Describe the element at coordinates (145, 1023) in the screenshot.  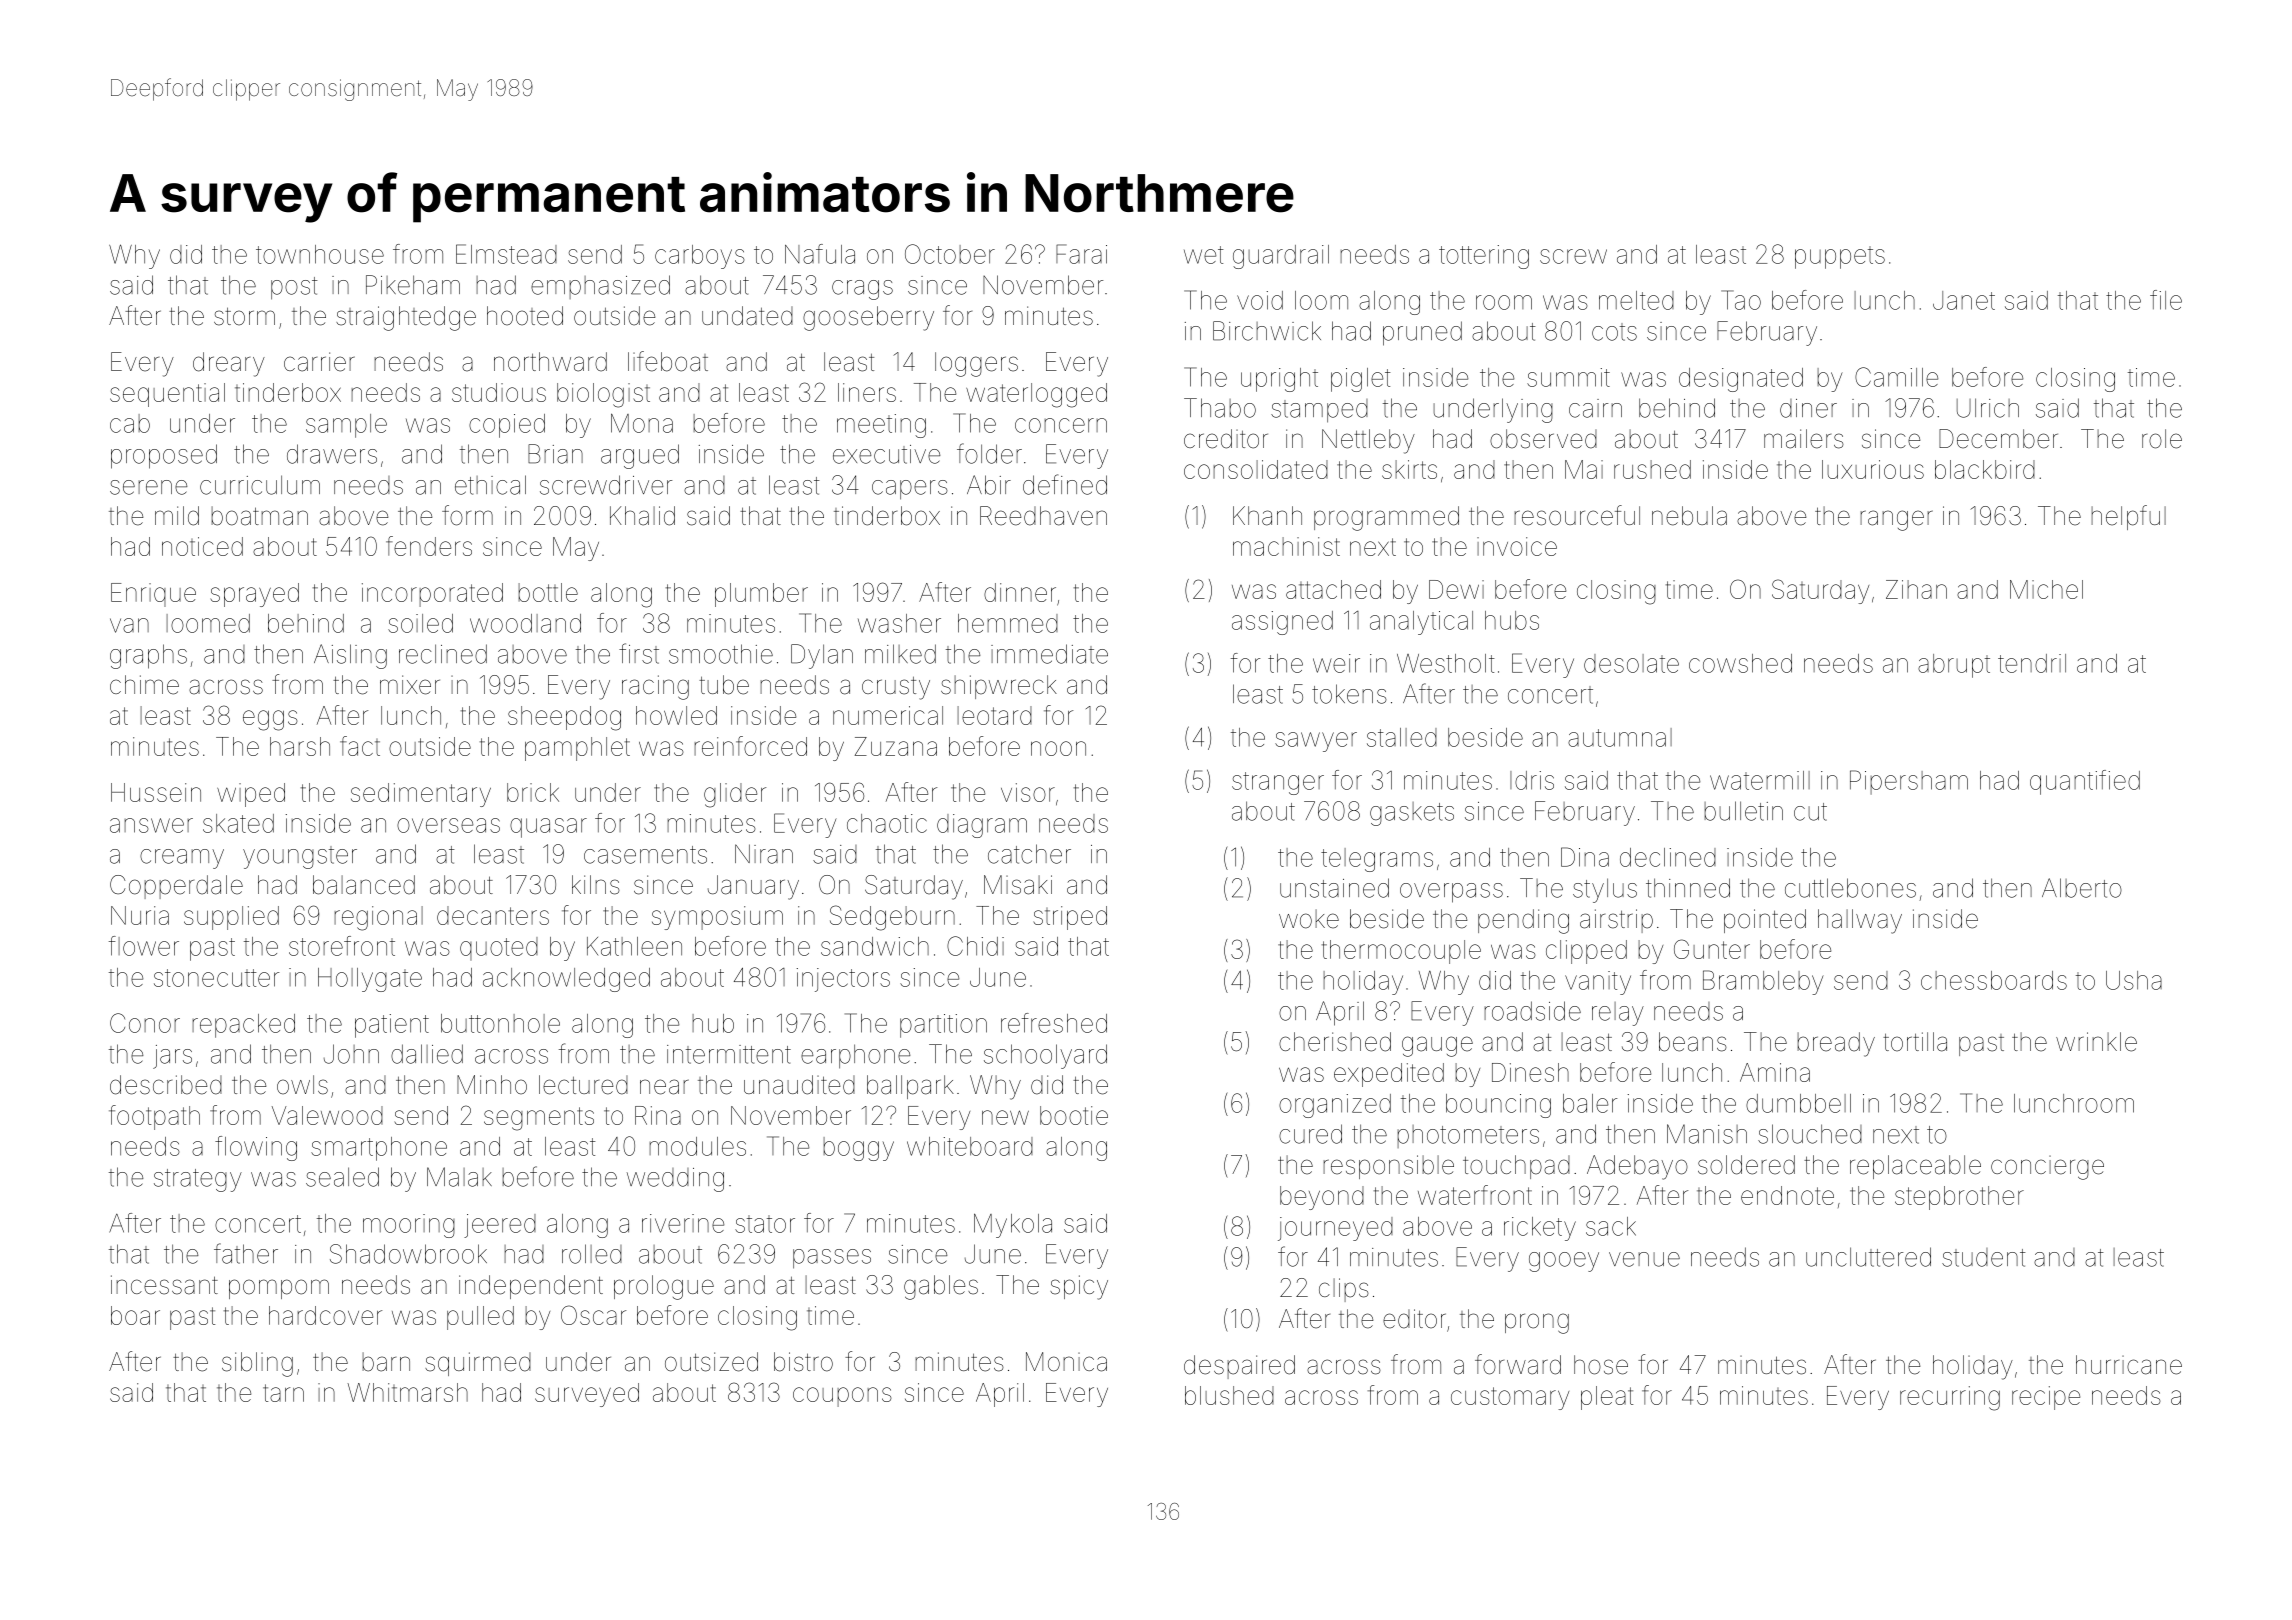
I see `Conor` at that location.
